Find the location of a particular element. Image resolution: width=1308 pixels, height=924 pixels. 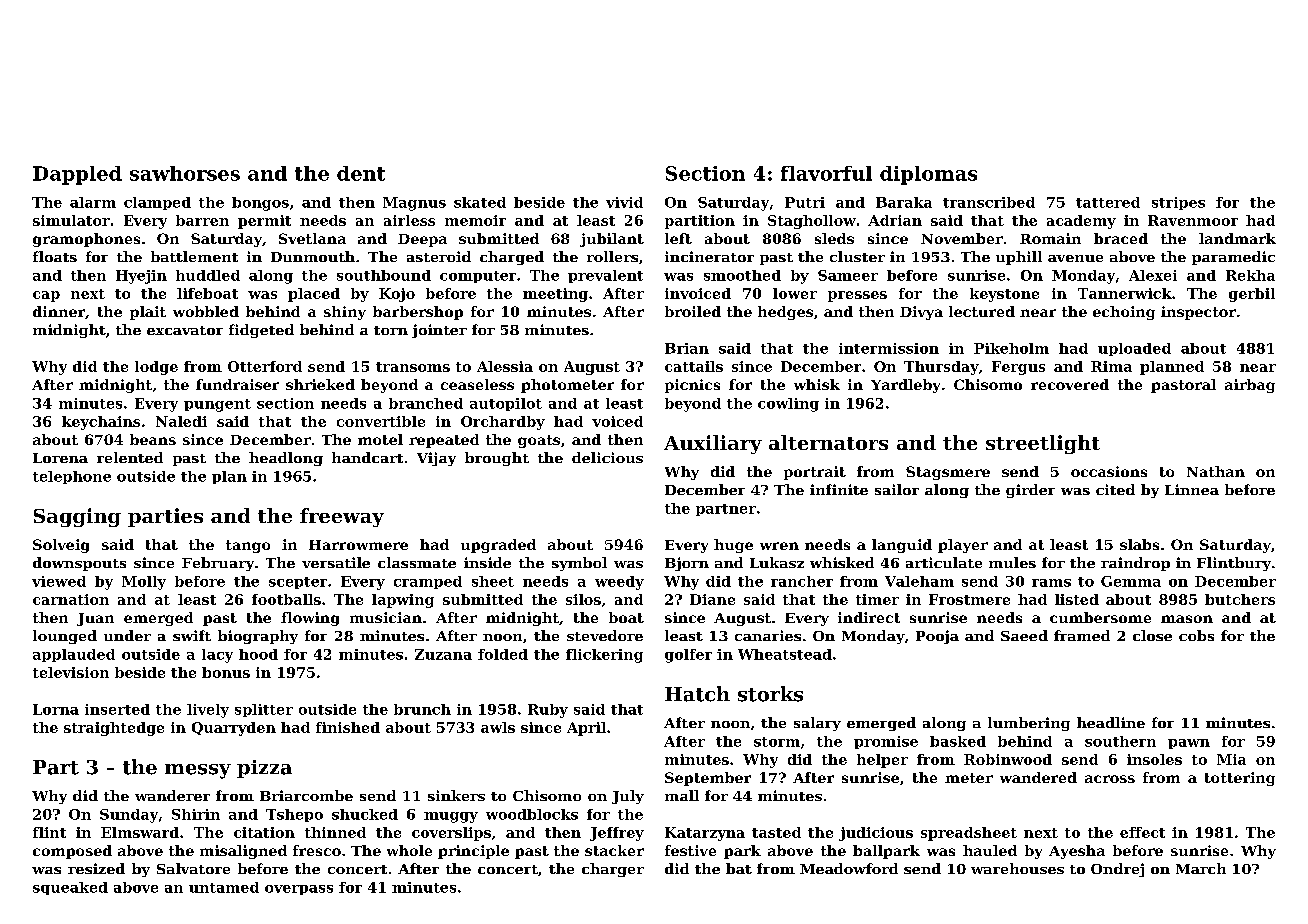

huge is located at coordinates (733, 546).
